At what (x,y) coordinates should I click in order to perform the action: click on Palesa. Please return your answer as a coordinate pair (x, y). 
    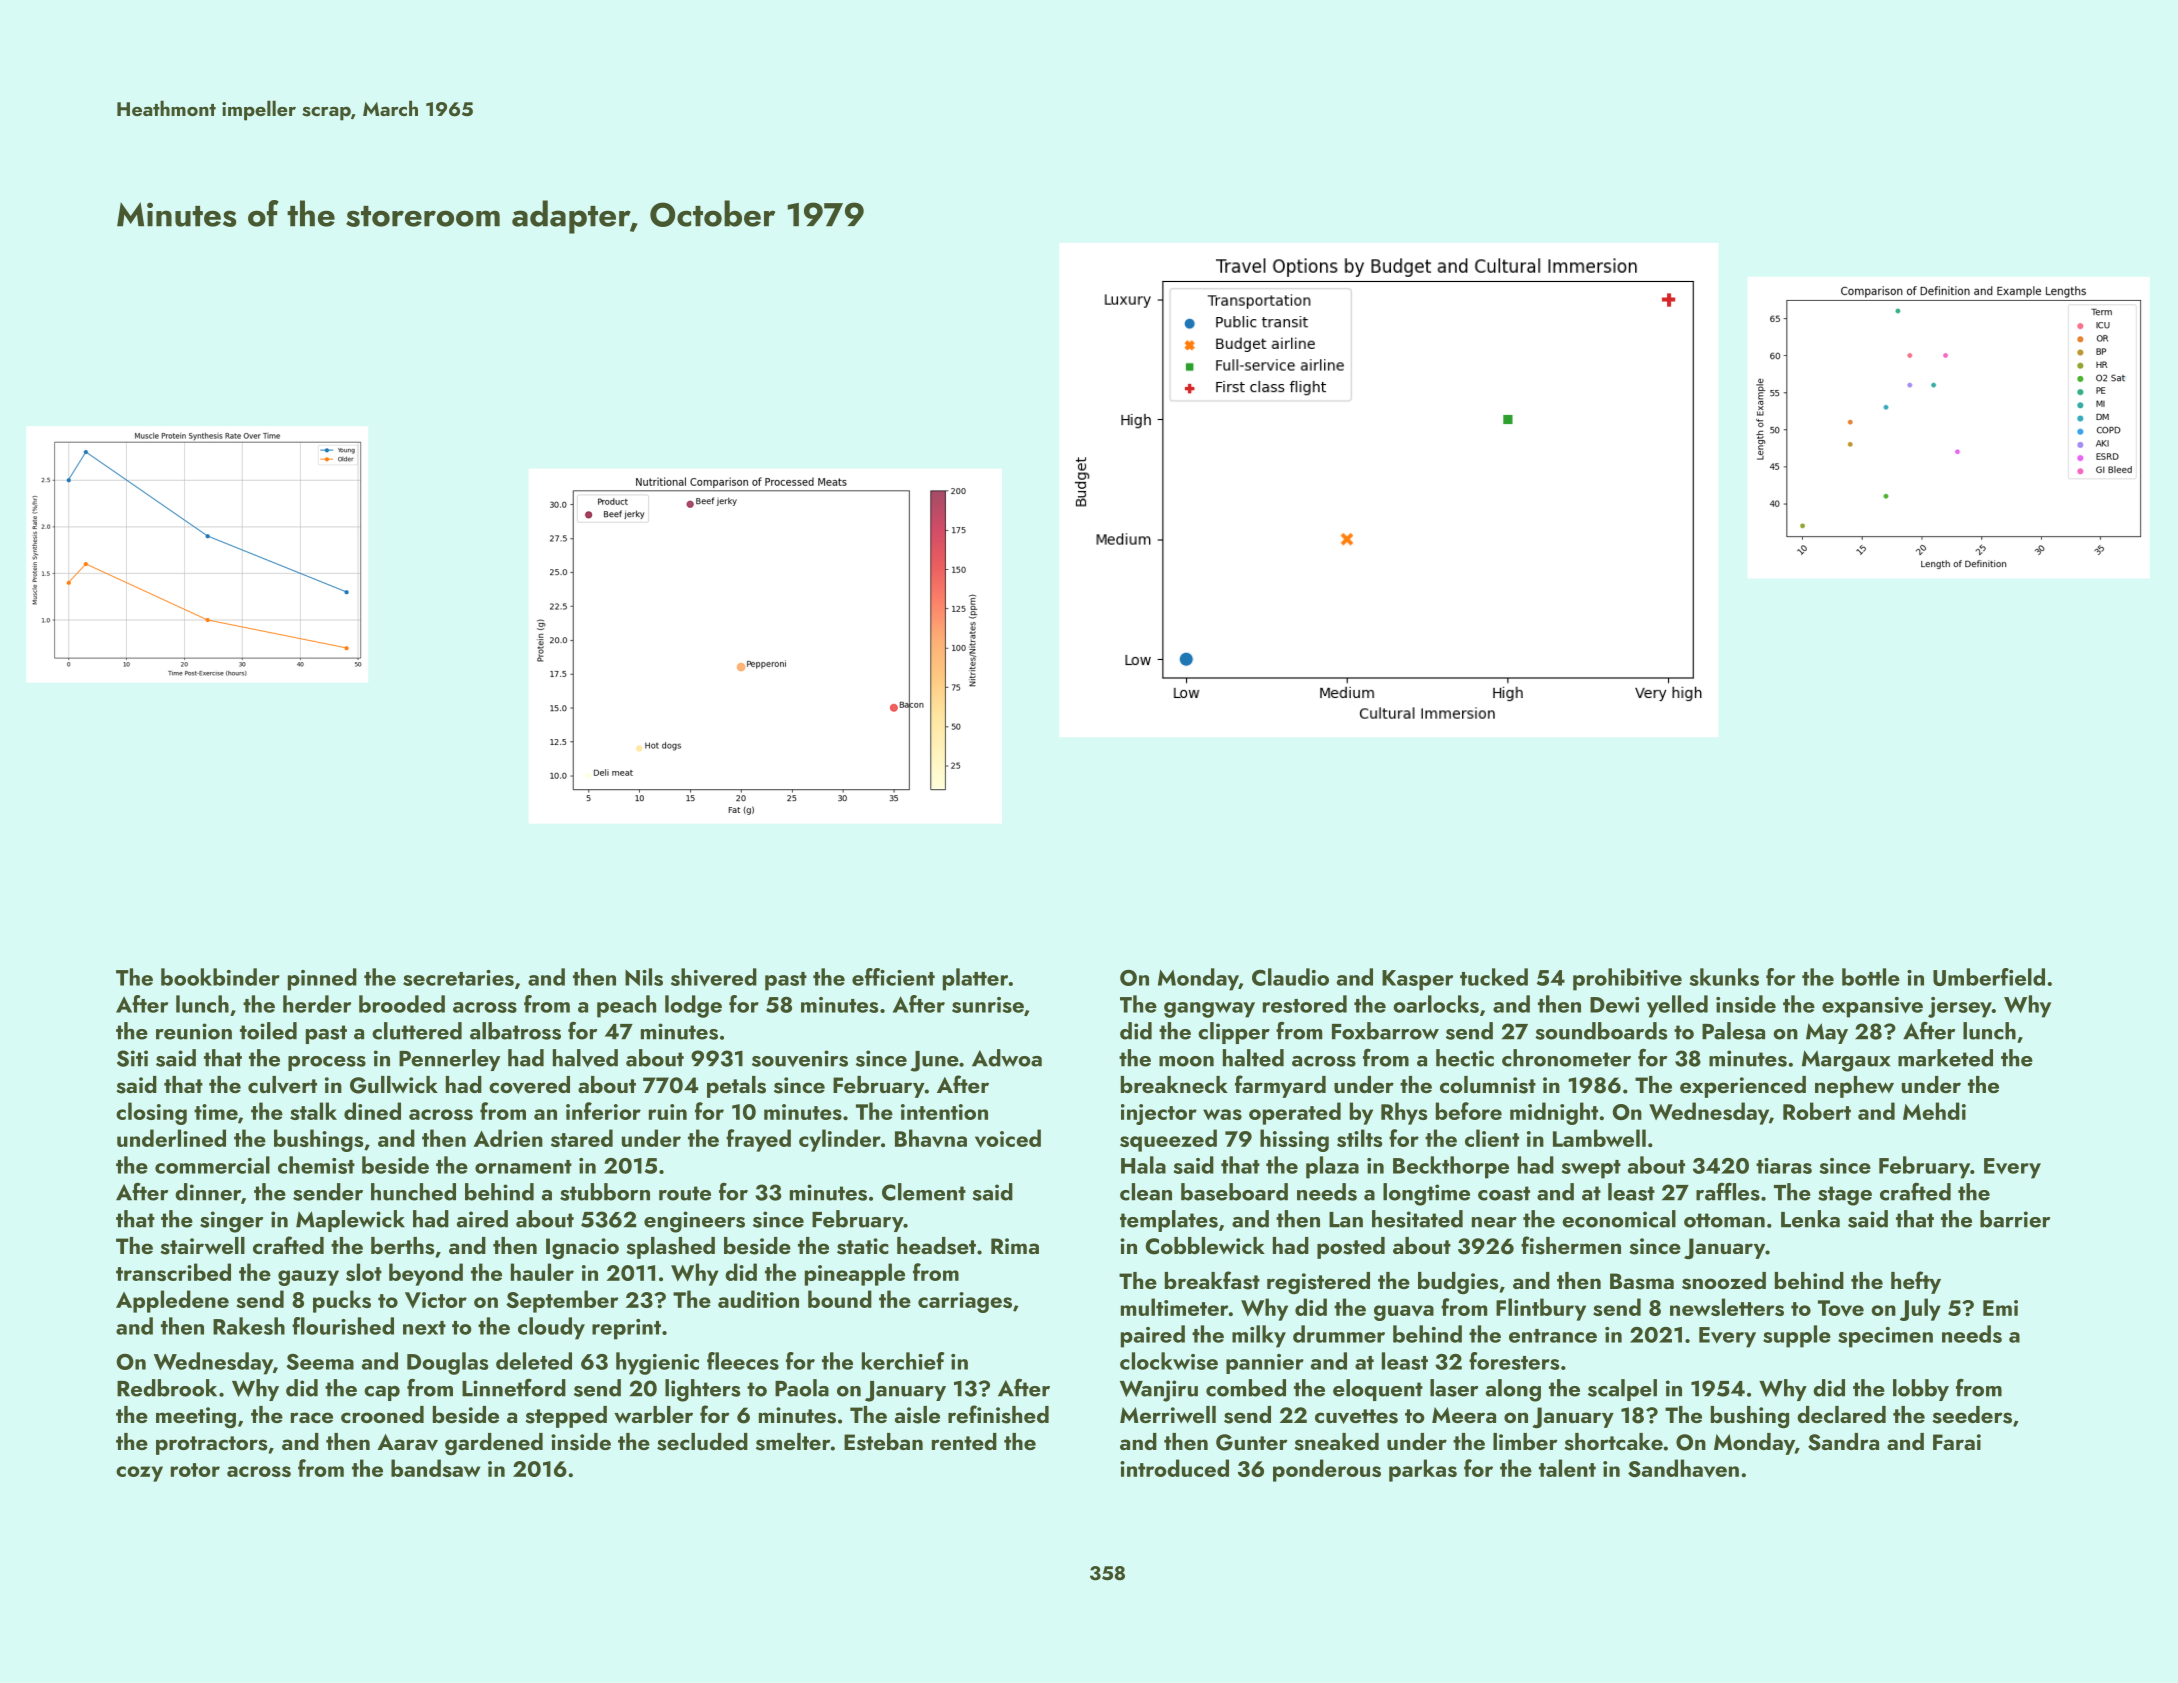
    Looking at the image, I should click on (1733, 1031).
